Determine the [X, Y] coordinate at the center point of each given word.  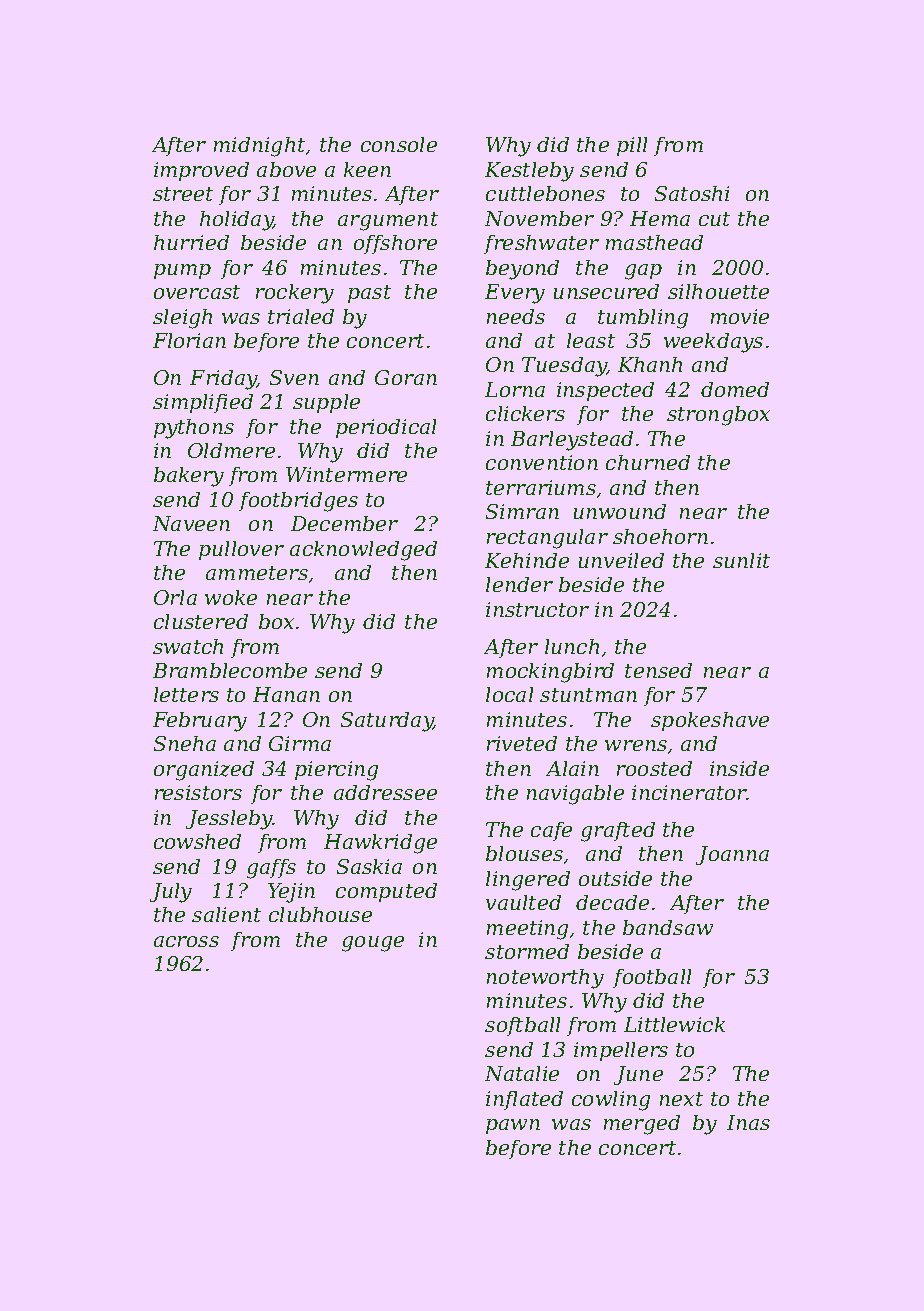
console [399, 144]
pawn [513, 1126]
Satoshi [692, 193]
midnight [259, 147]
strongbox [718, 416]
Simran [522, 511]
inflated [524, 1100]
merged [642, 1125]
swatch [188, 646]
